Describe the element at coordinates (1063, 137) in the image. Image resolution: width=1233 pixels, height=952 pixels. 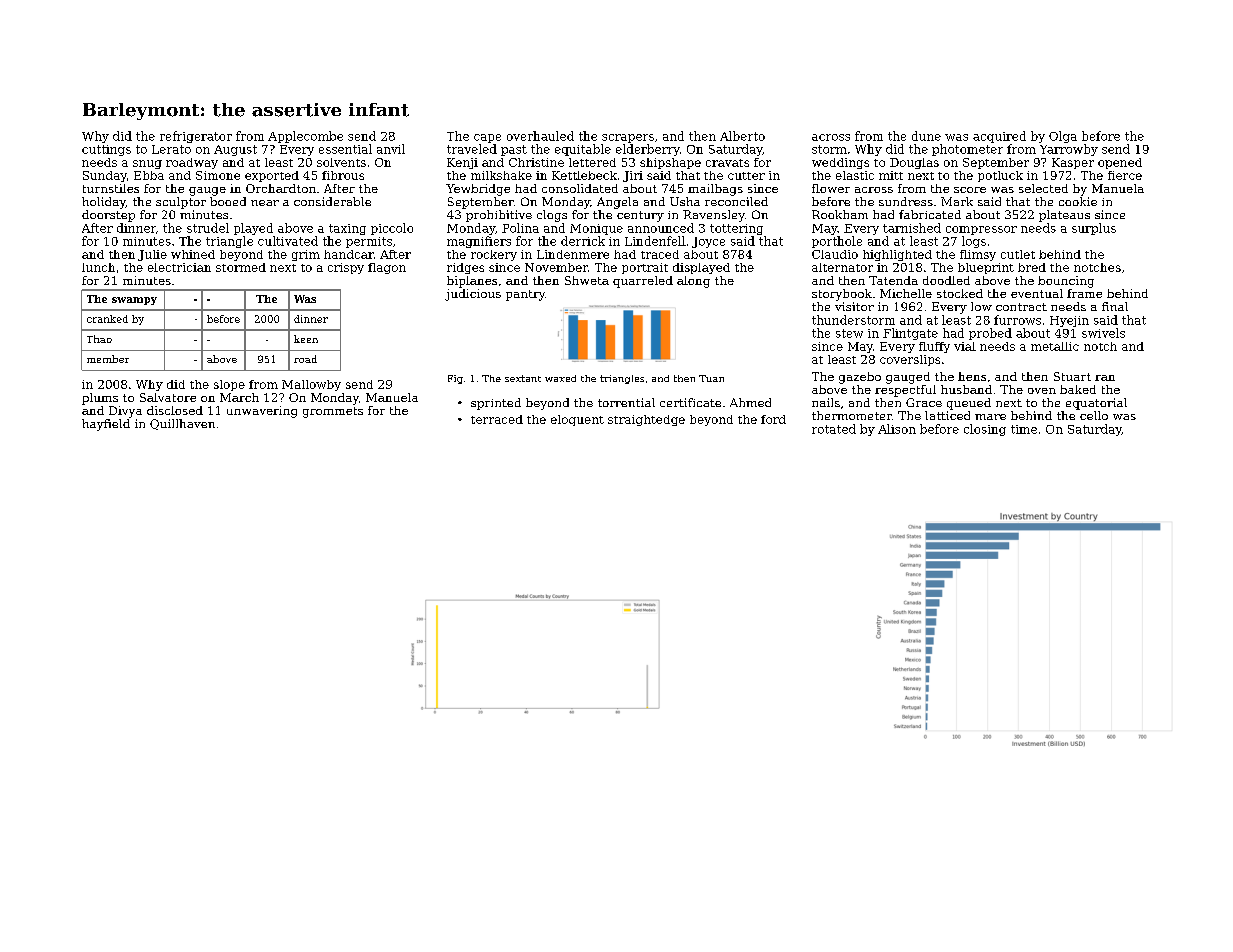
I see `Olga` at that location.
